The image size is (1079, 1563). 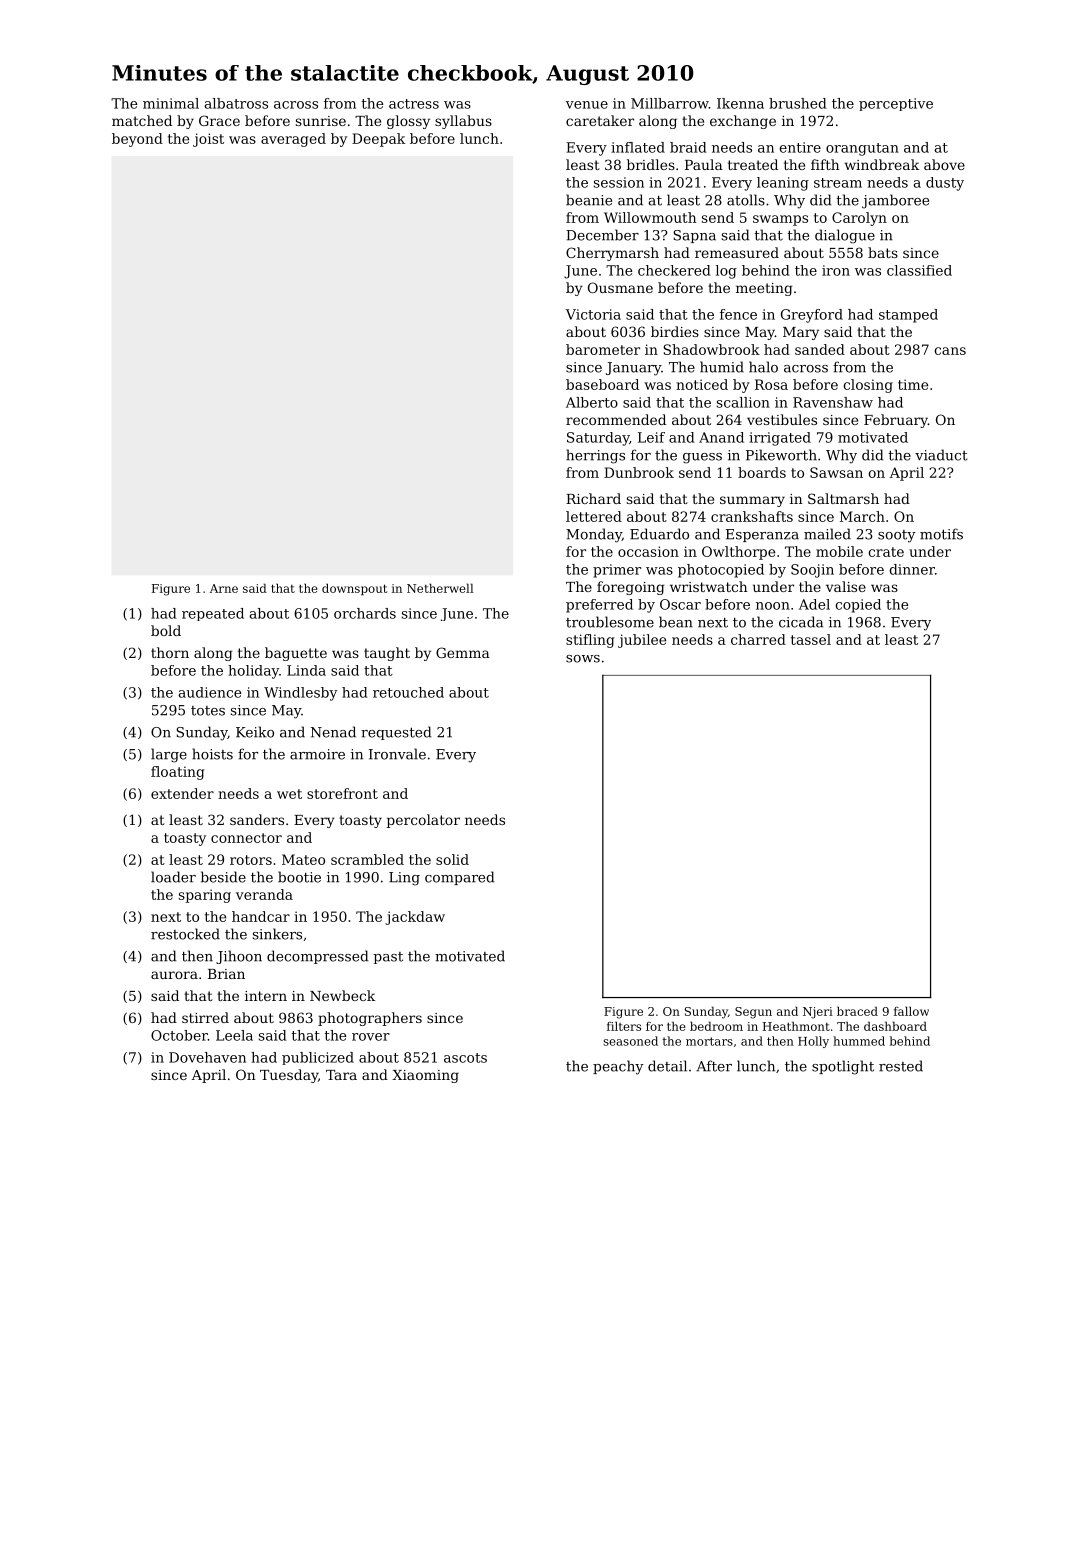 What do you see at coordinates (600, 120) in the screenshot?
I see `caretaker` at bounding box center [600, 120].
